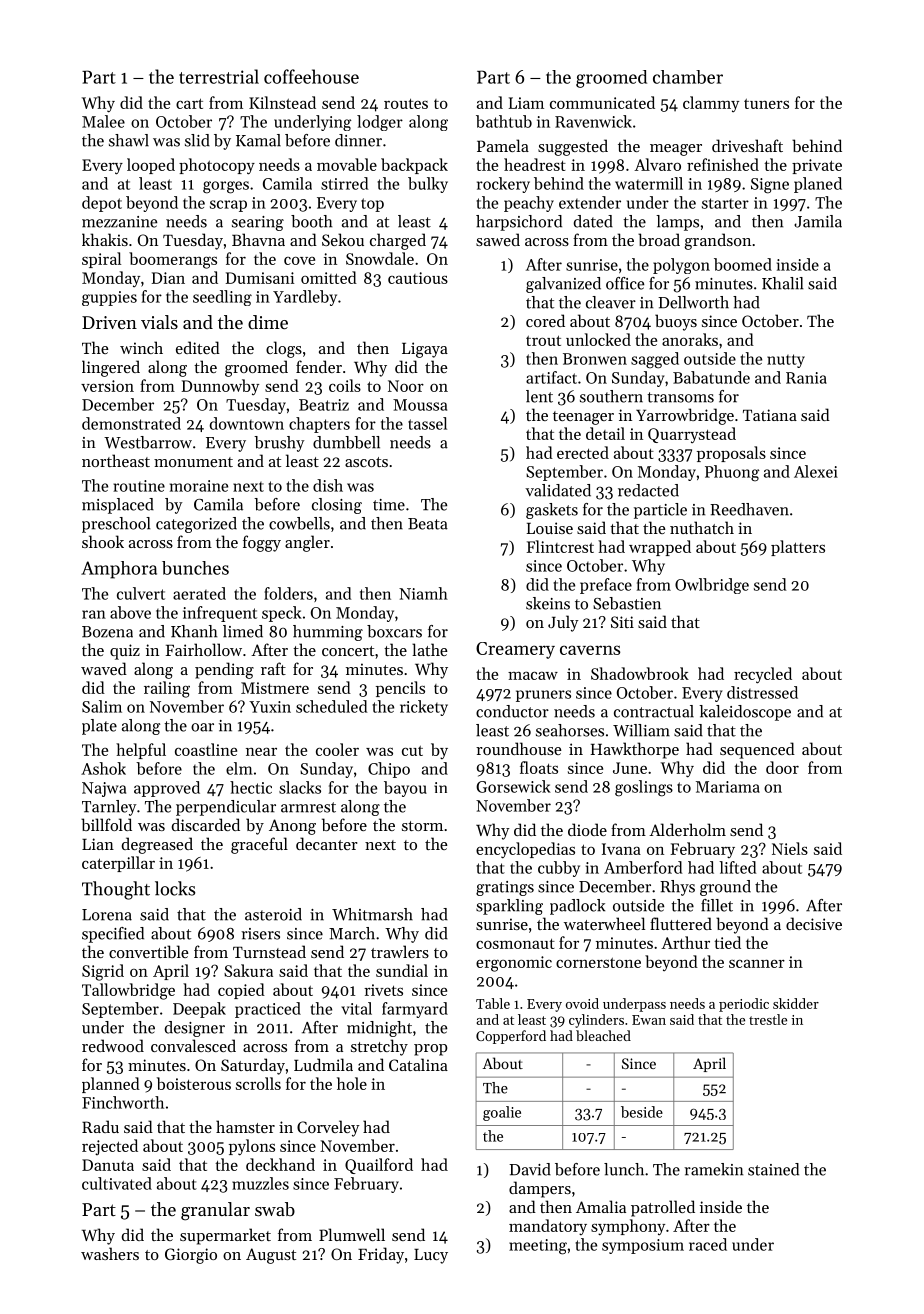  I want to click on Creamery, so click(515, 650).
